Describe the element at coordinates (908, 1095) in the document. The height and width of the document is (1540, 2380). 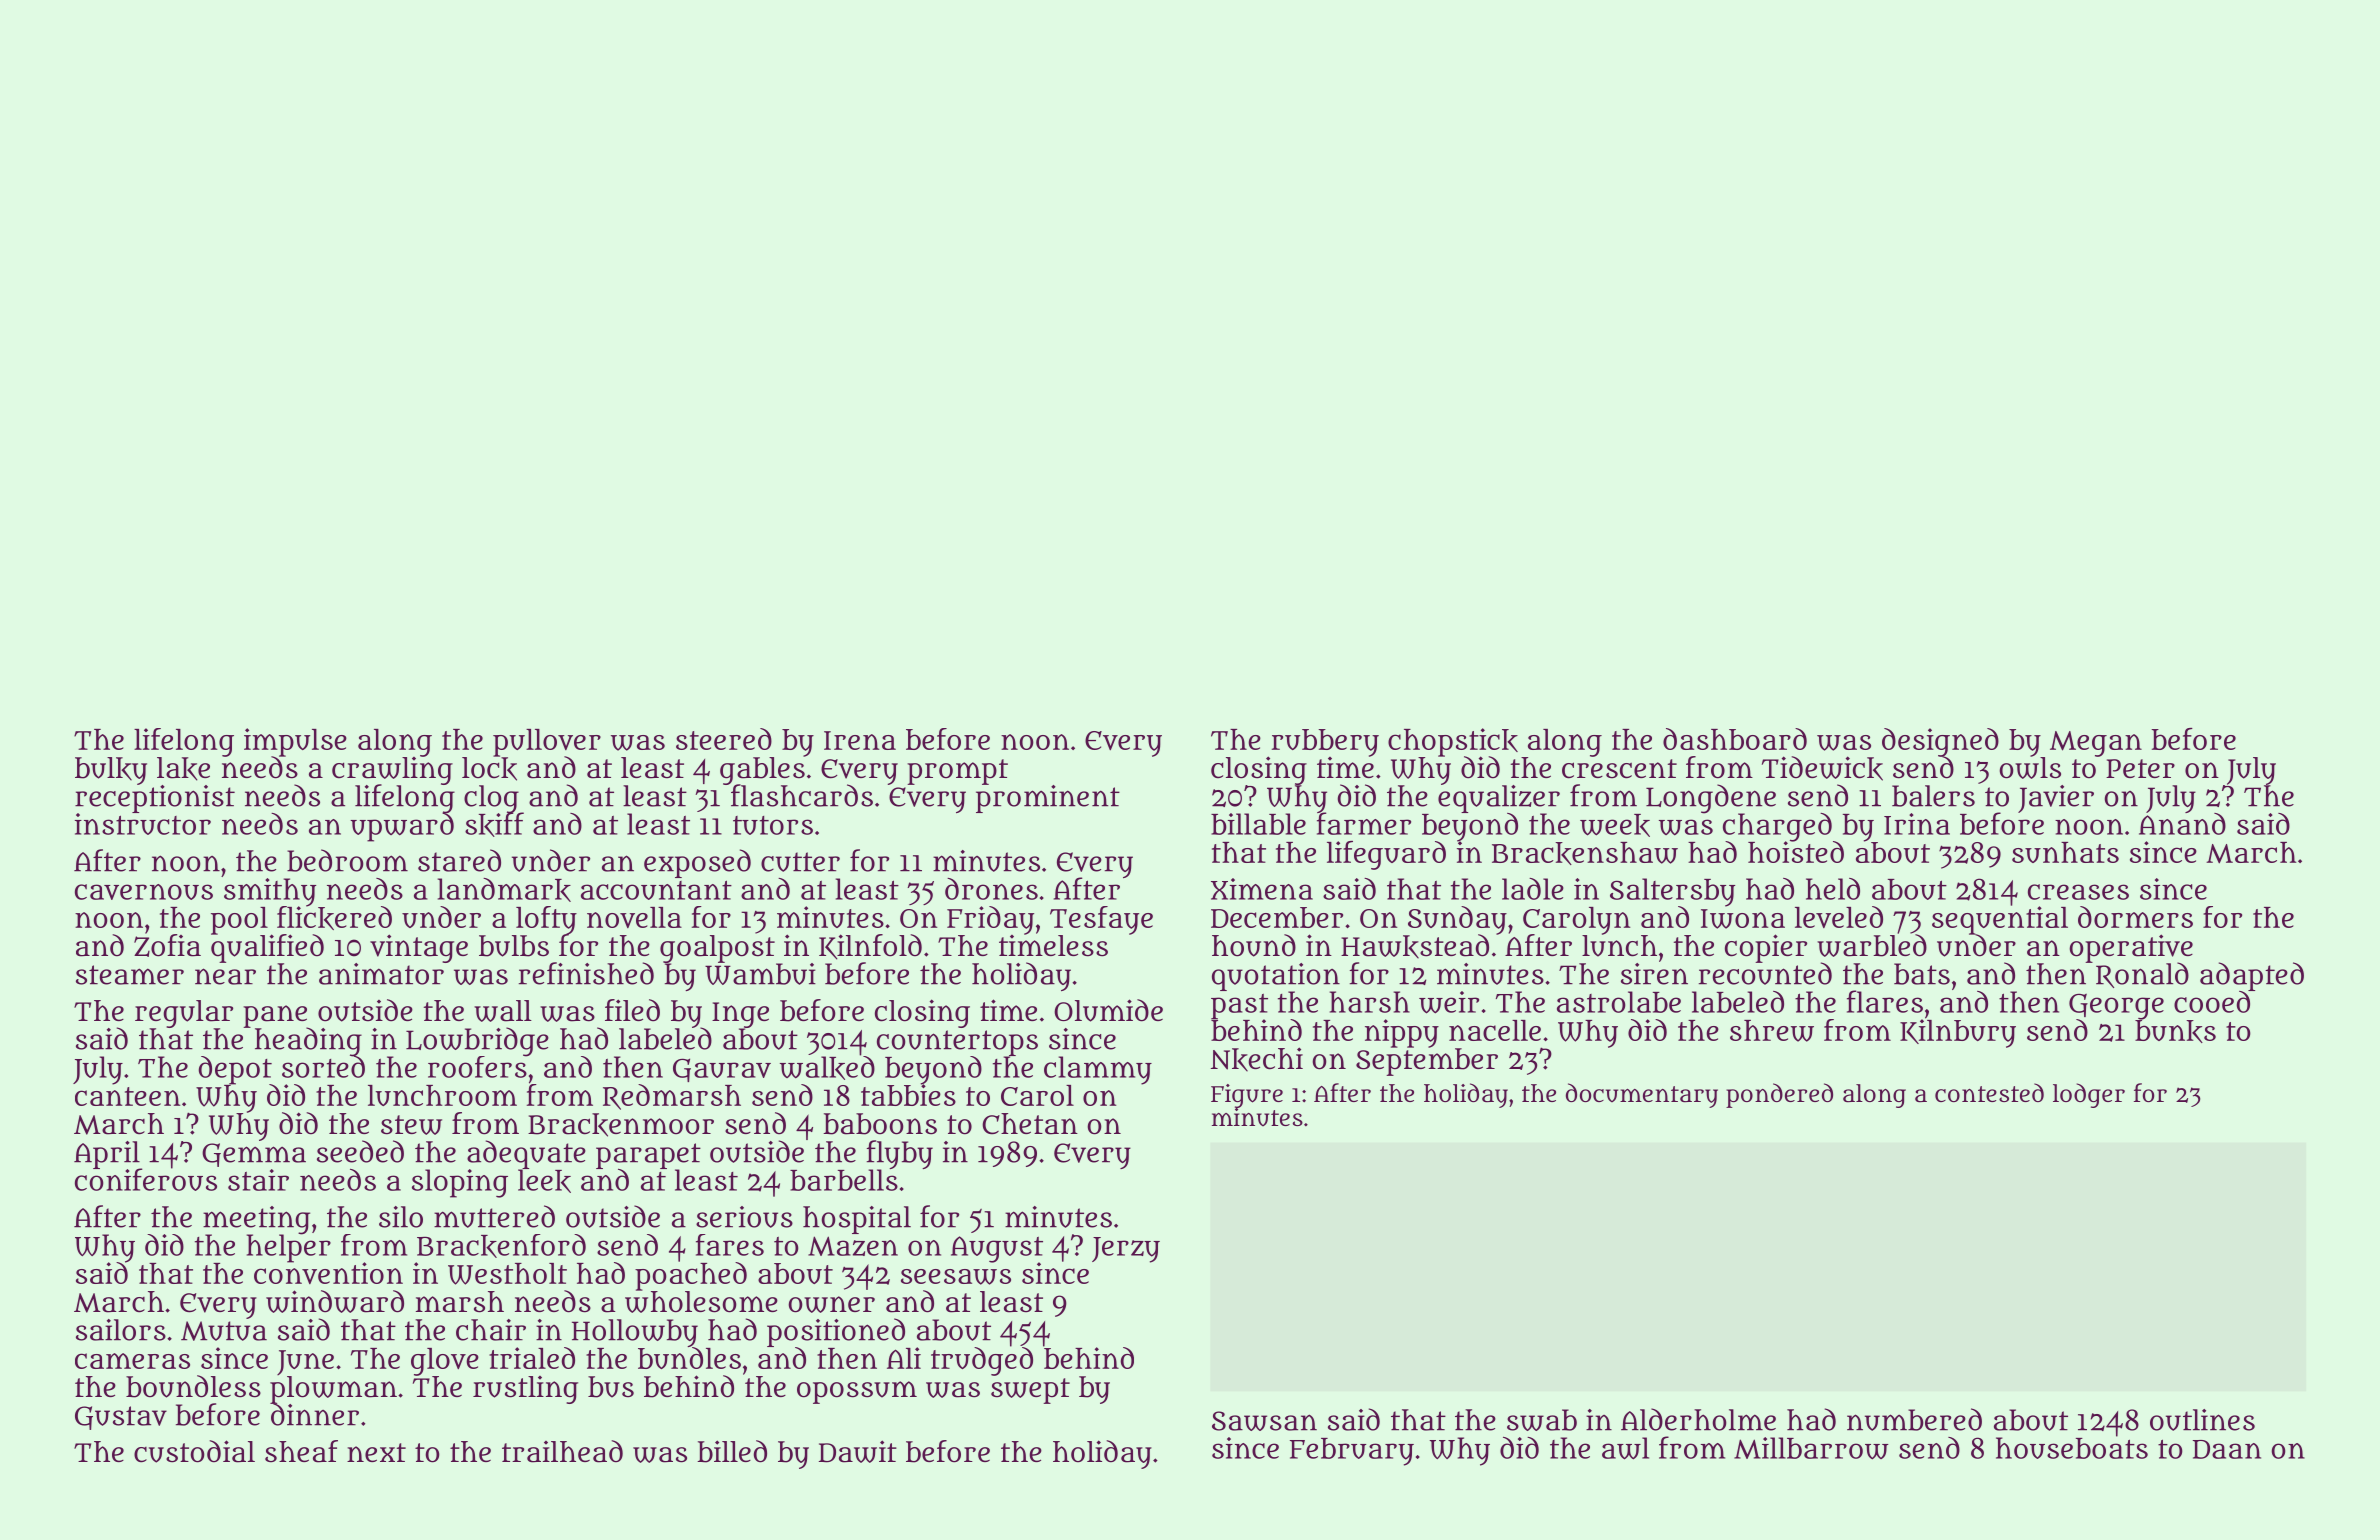
I see `tabbies` at that location.
